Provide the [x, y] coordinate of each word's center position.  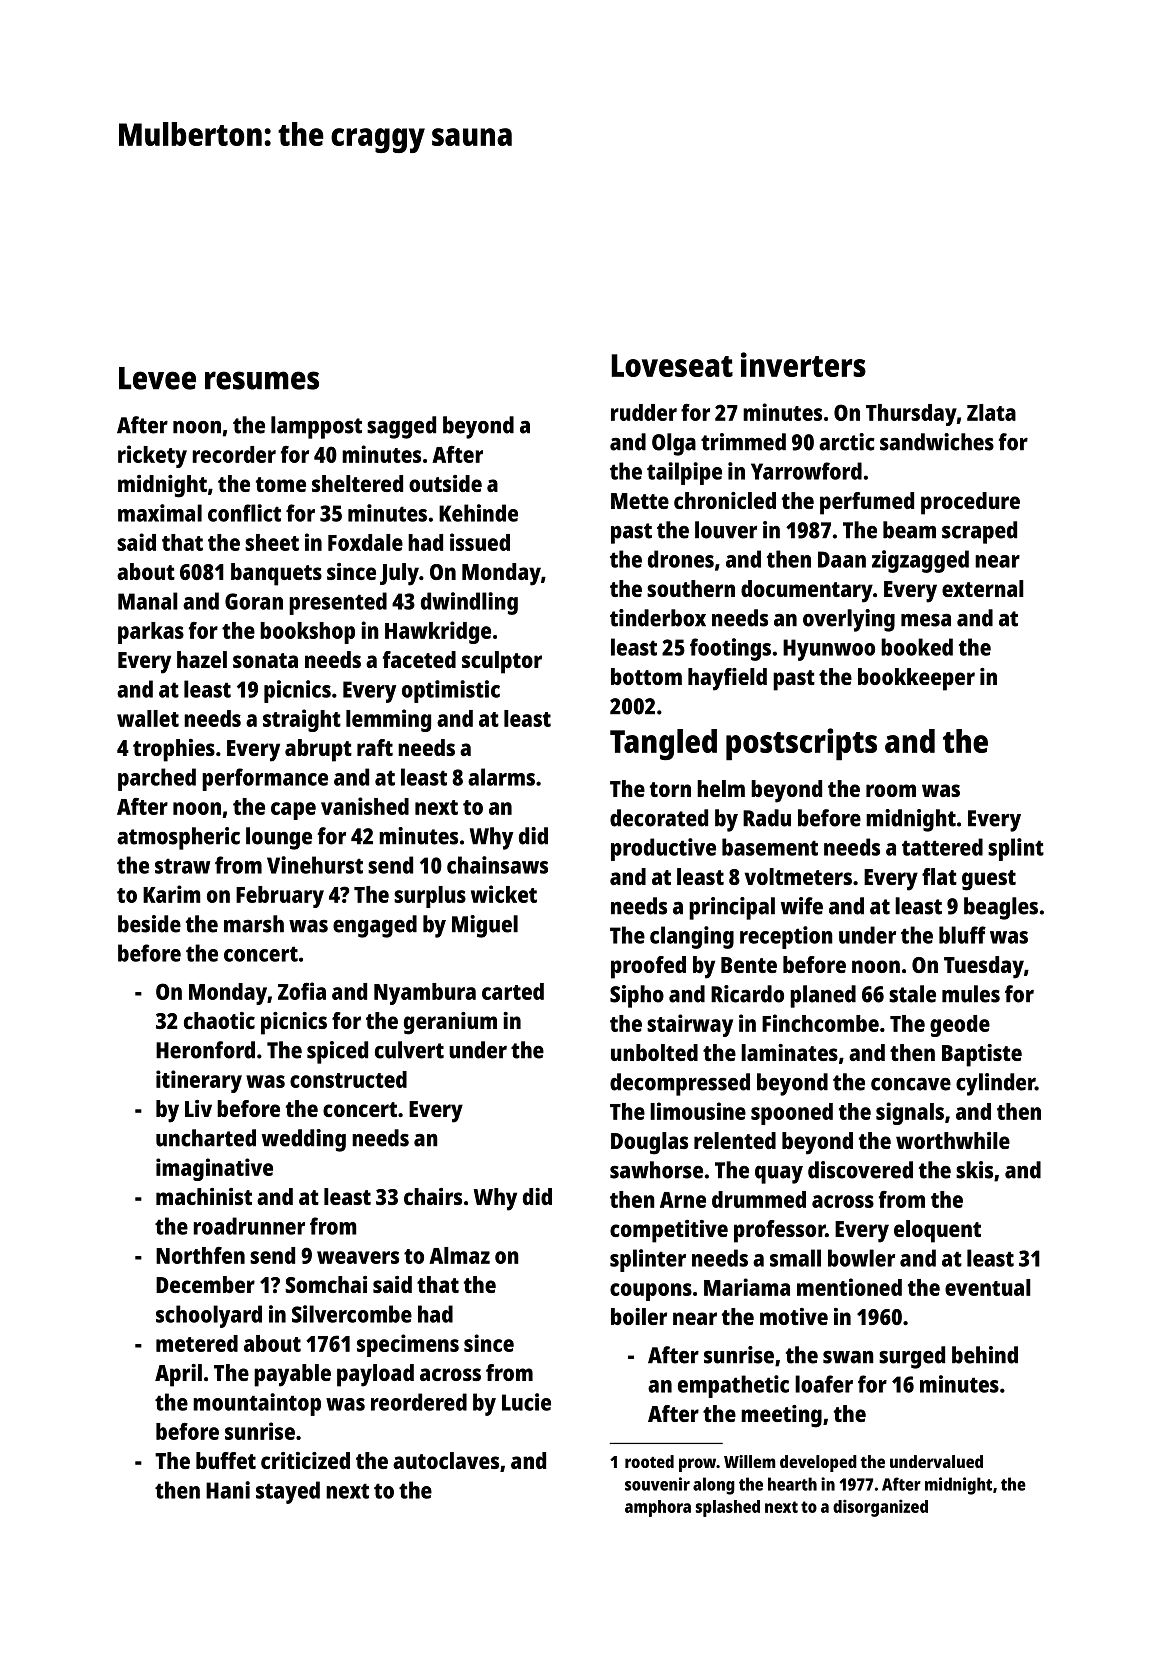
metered [197, 1343]
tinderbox [658, 618]
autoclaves [446, 1460]
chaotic [219, 1020]
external [983, 588]
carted [513, 991]
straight [302, 720]
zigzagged [920, 561]
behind [985, 1355]
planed [823, 996]
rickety [152, 456]
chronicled [725, 500]
